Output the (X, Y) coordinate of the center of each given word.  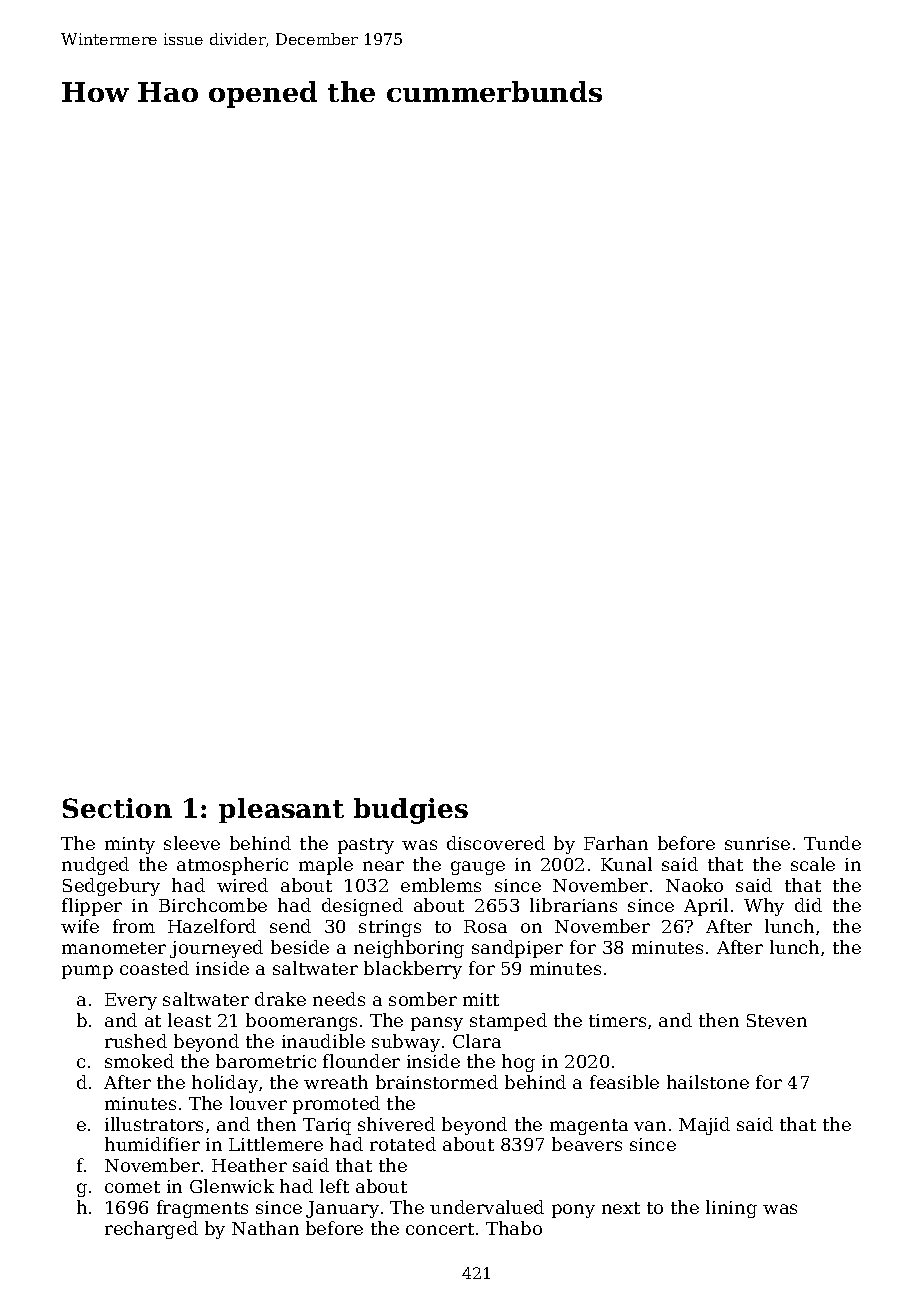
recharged (151, 1230)
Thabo (514, 1228)
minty (130, 845)
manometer (114, 948)
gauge (478, 868)
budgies (411, 811)
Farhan (616, 843)
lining (731, 1209)
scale (813, 864)
